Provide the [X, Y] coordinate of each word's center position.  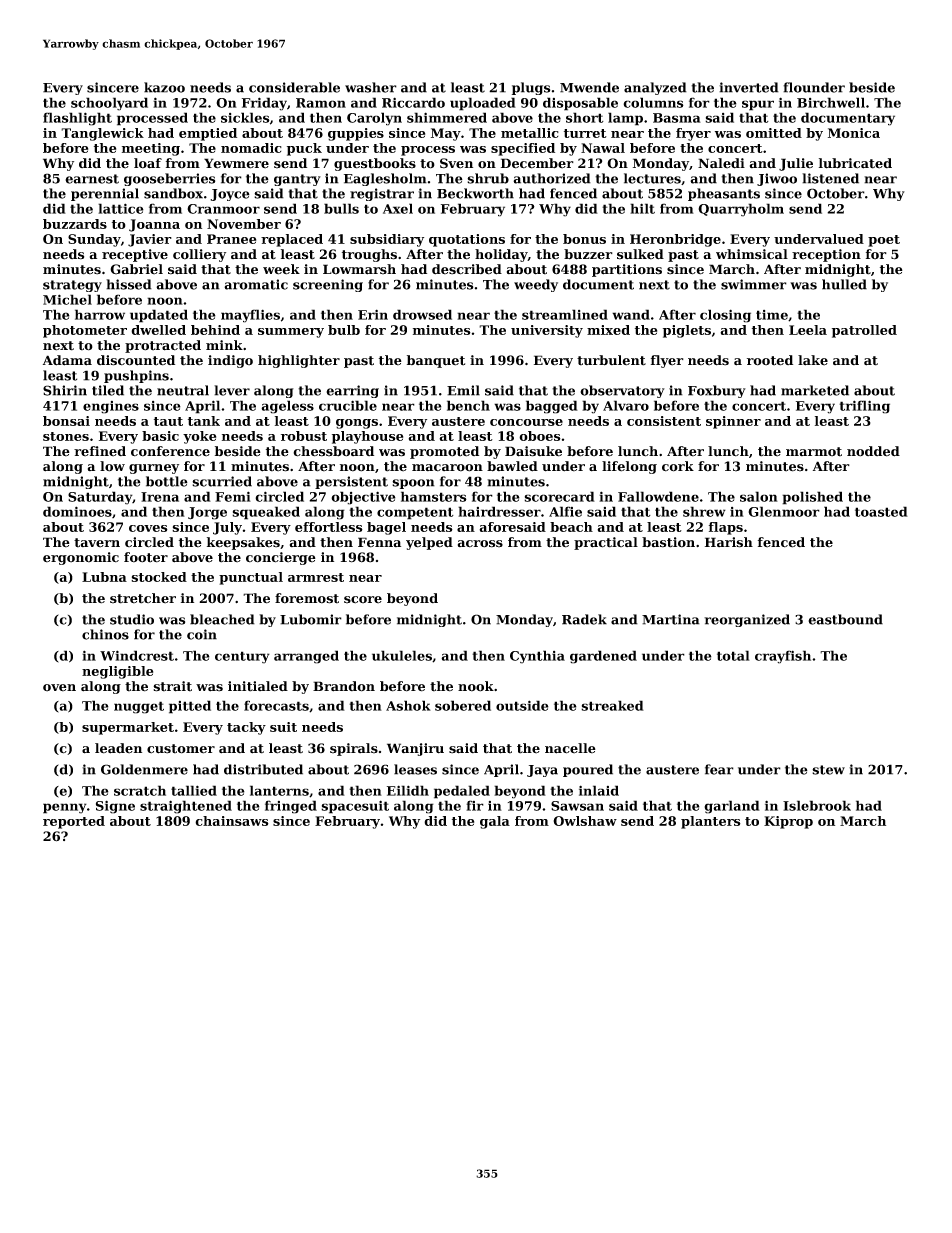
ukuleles [402, 655]
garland [732, 807]
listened [830, 178]
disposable [580, 104]
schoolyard [109, 104]
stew [828, 770]
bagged [552, 407]
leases [415, 769]
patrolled [864, 331]
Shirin [65, 390]
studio [132, 619]
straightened [186, 807]
